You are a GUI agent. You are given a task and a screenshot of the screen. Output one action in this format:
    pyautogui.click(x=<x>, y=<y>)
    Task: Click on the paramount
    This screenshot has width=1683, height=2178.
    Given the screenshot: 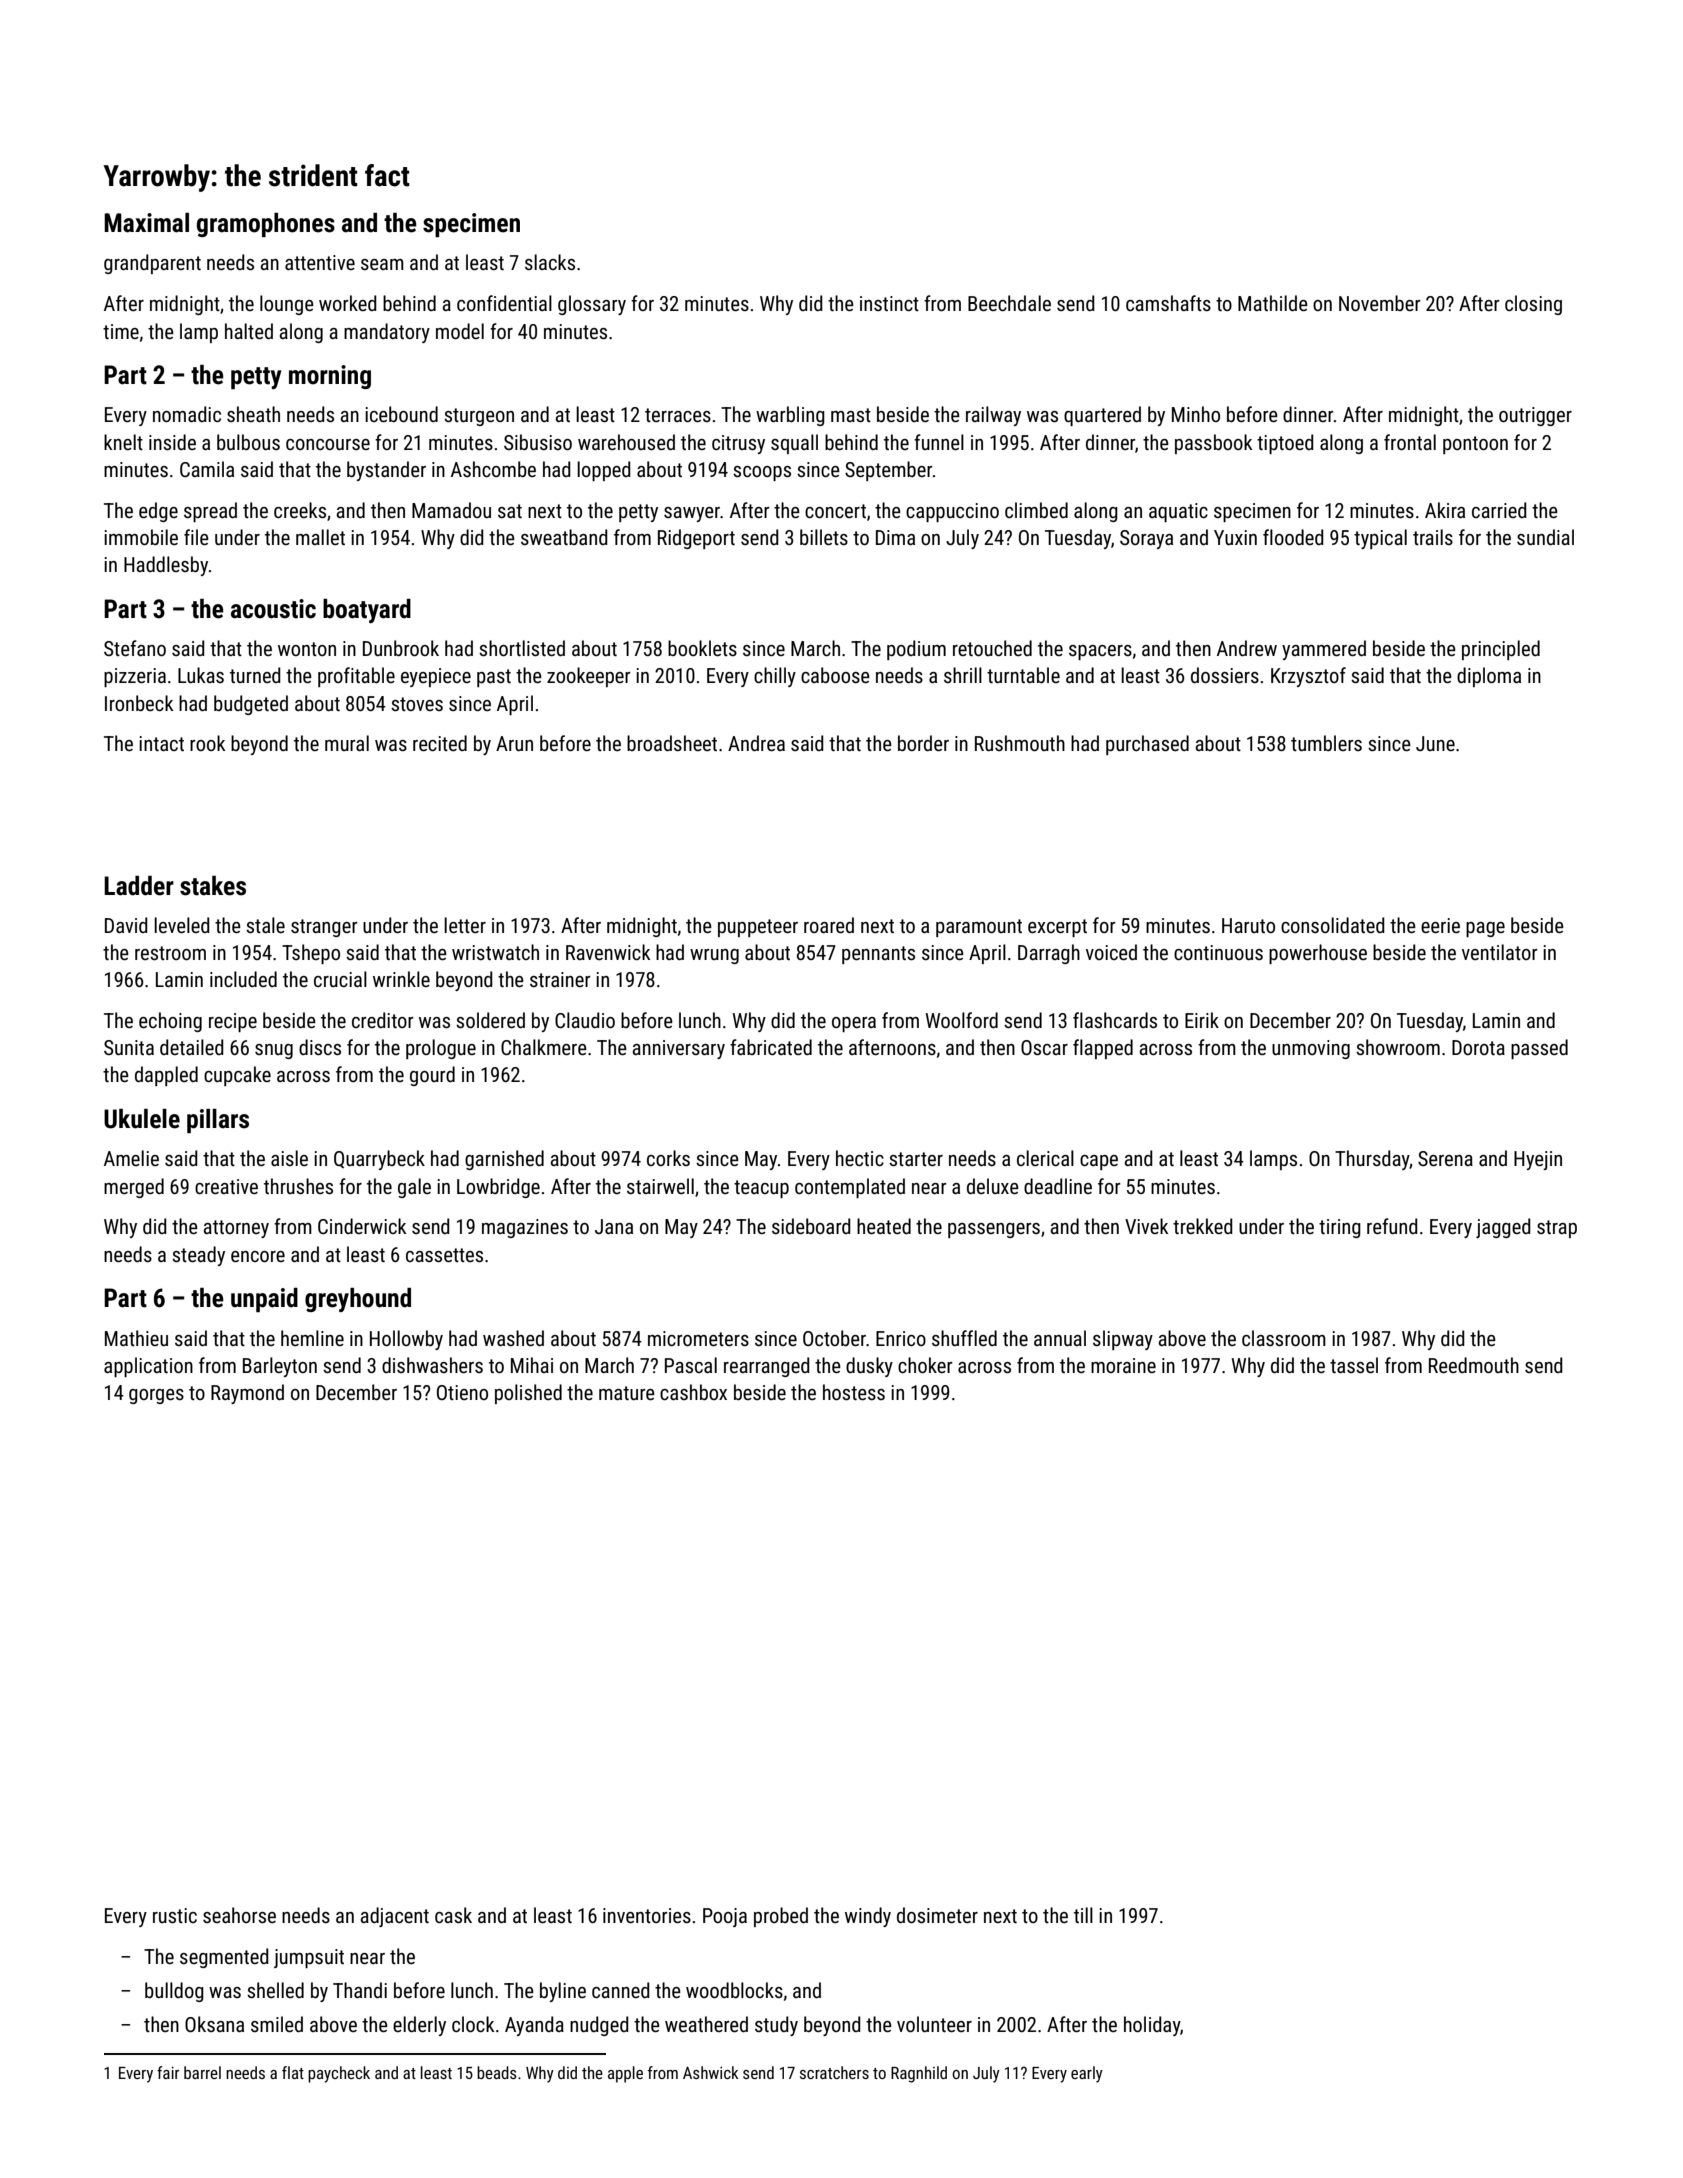 What is the action you would take?
    pyautogui.click(x=979, y=928)
